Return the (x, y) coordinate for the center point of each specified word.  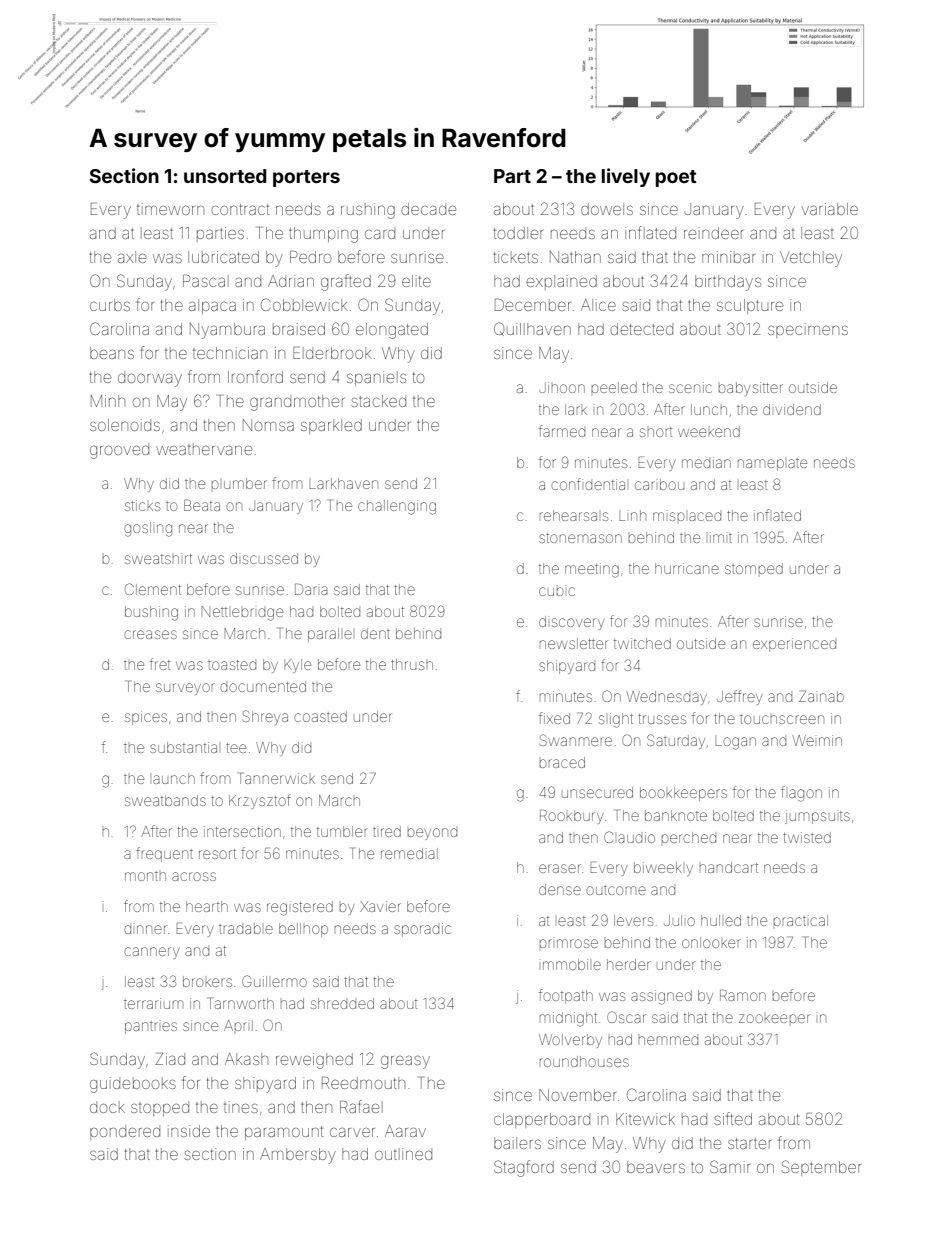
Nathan (575, 257)
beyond (432, 834)
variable (829, 209)
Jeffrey (739, 697)
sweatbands (165, 800)
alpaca (212, 306)
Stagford (524, 1168)
